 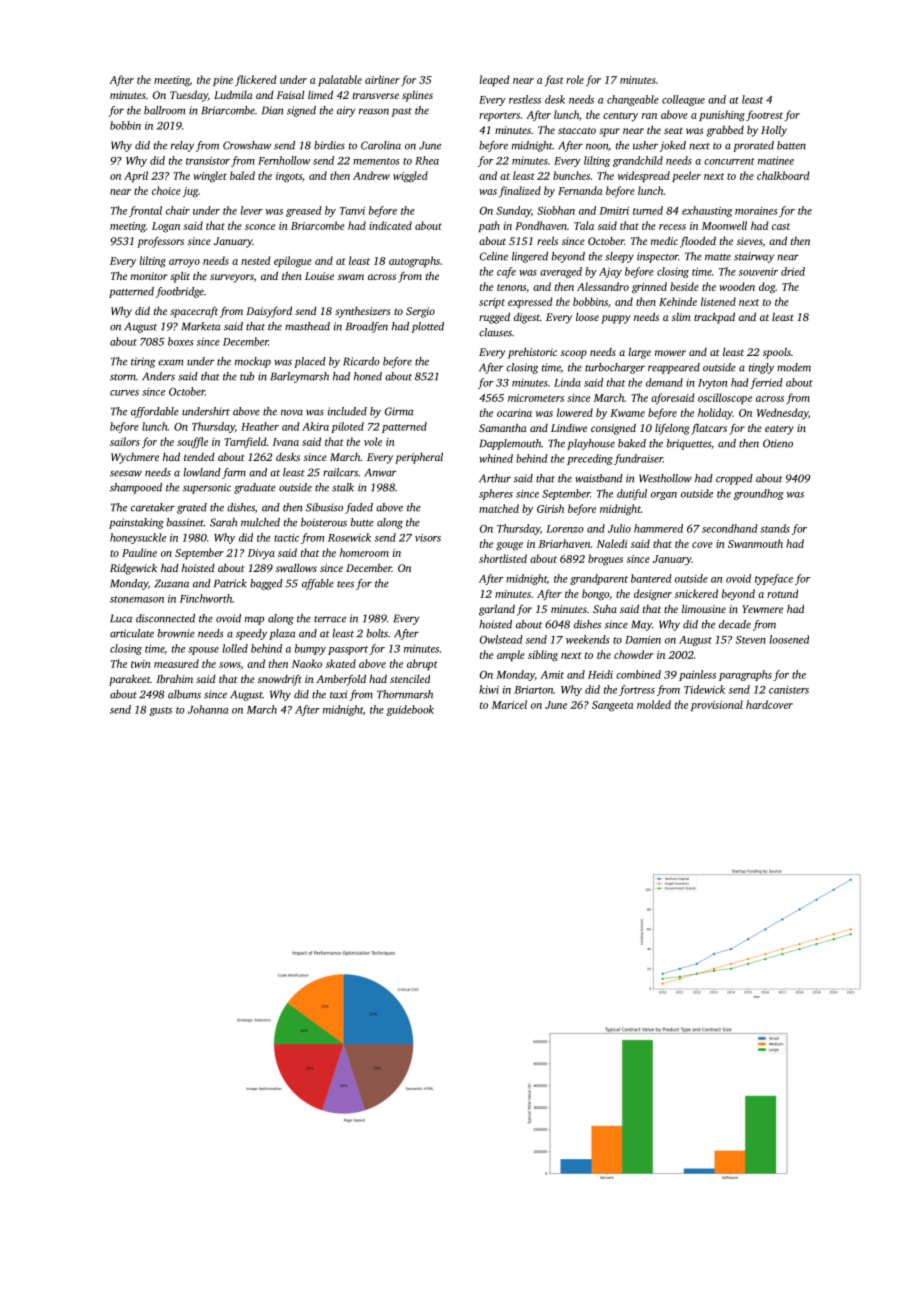 I want to click on Daisyford, so click(x=269, y=312).
